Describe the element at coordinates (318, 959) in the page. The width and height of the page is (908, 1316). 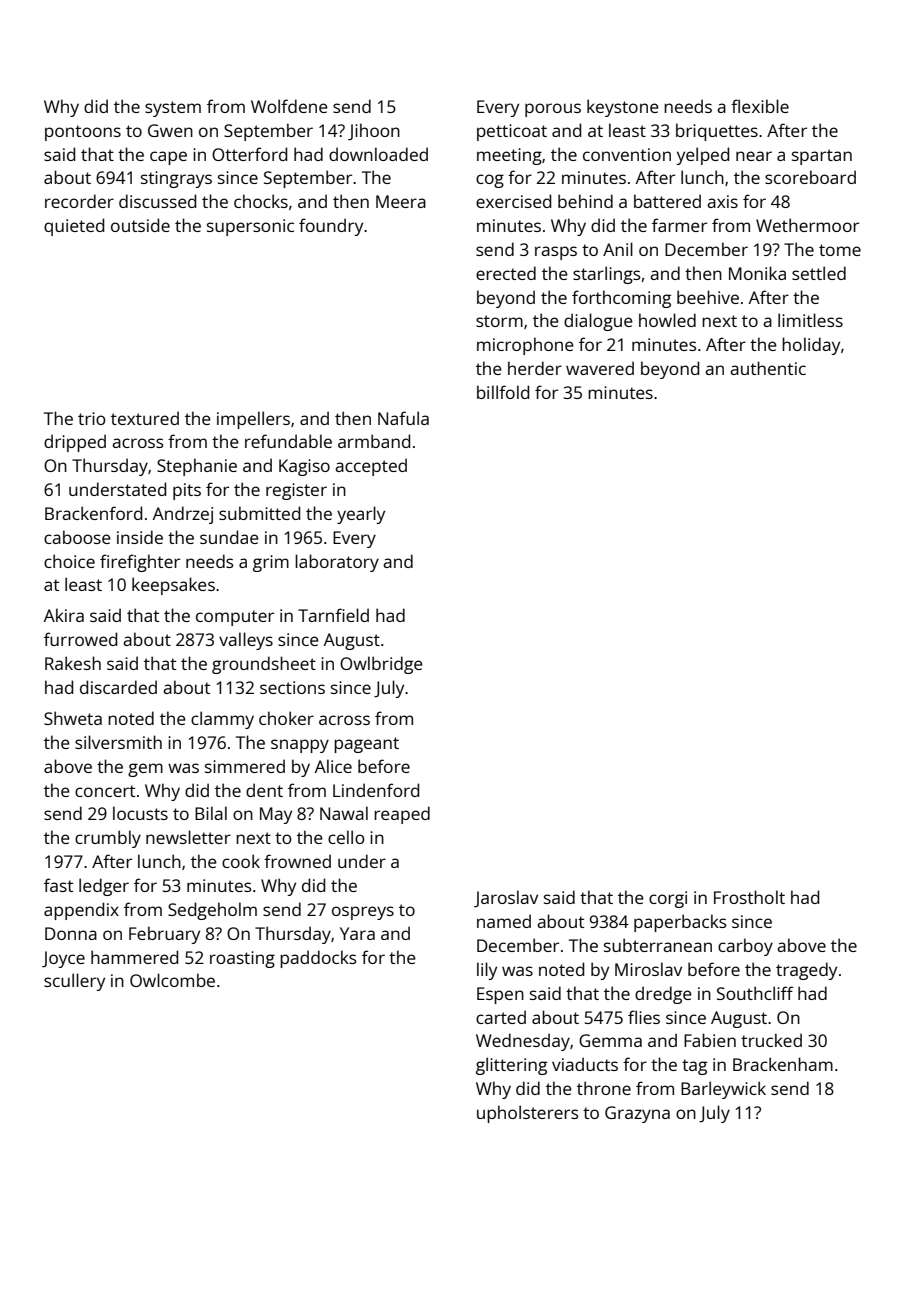
I see `paddocks` at that location.
